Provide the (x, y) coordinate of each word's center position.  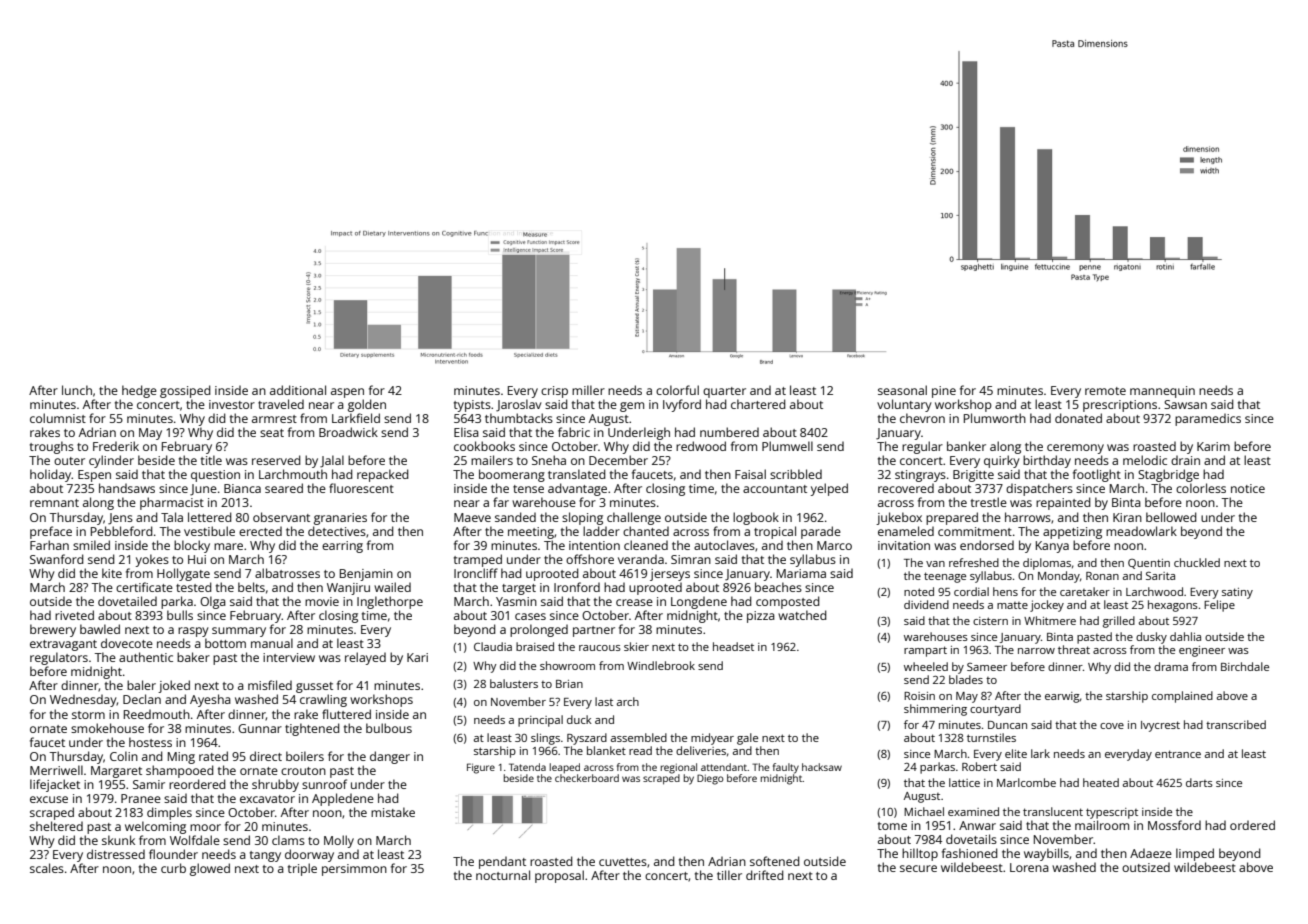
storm (88, 715)
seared (284, 488)
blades (966, 679)
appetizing (1072, 533)
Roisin (919, 696)
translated (577, 474)
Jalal (332, 461)
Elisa (466, 432)
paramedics (1208, 419)
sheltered (56, 826)
